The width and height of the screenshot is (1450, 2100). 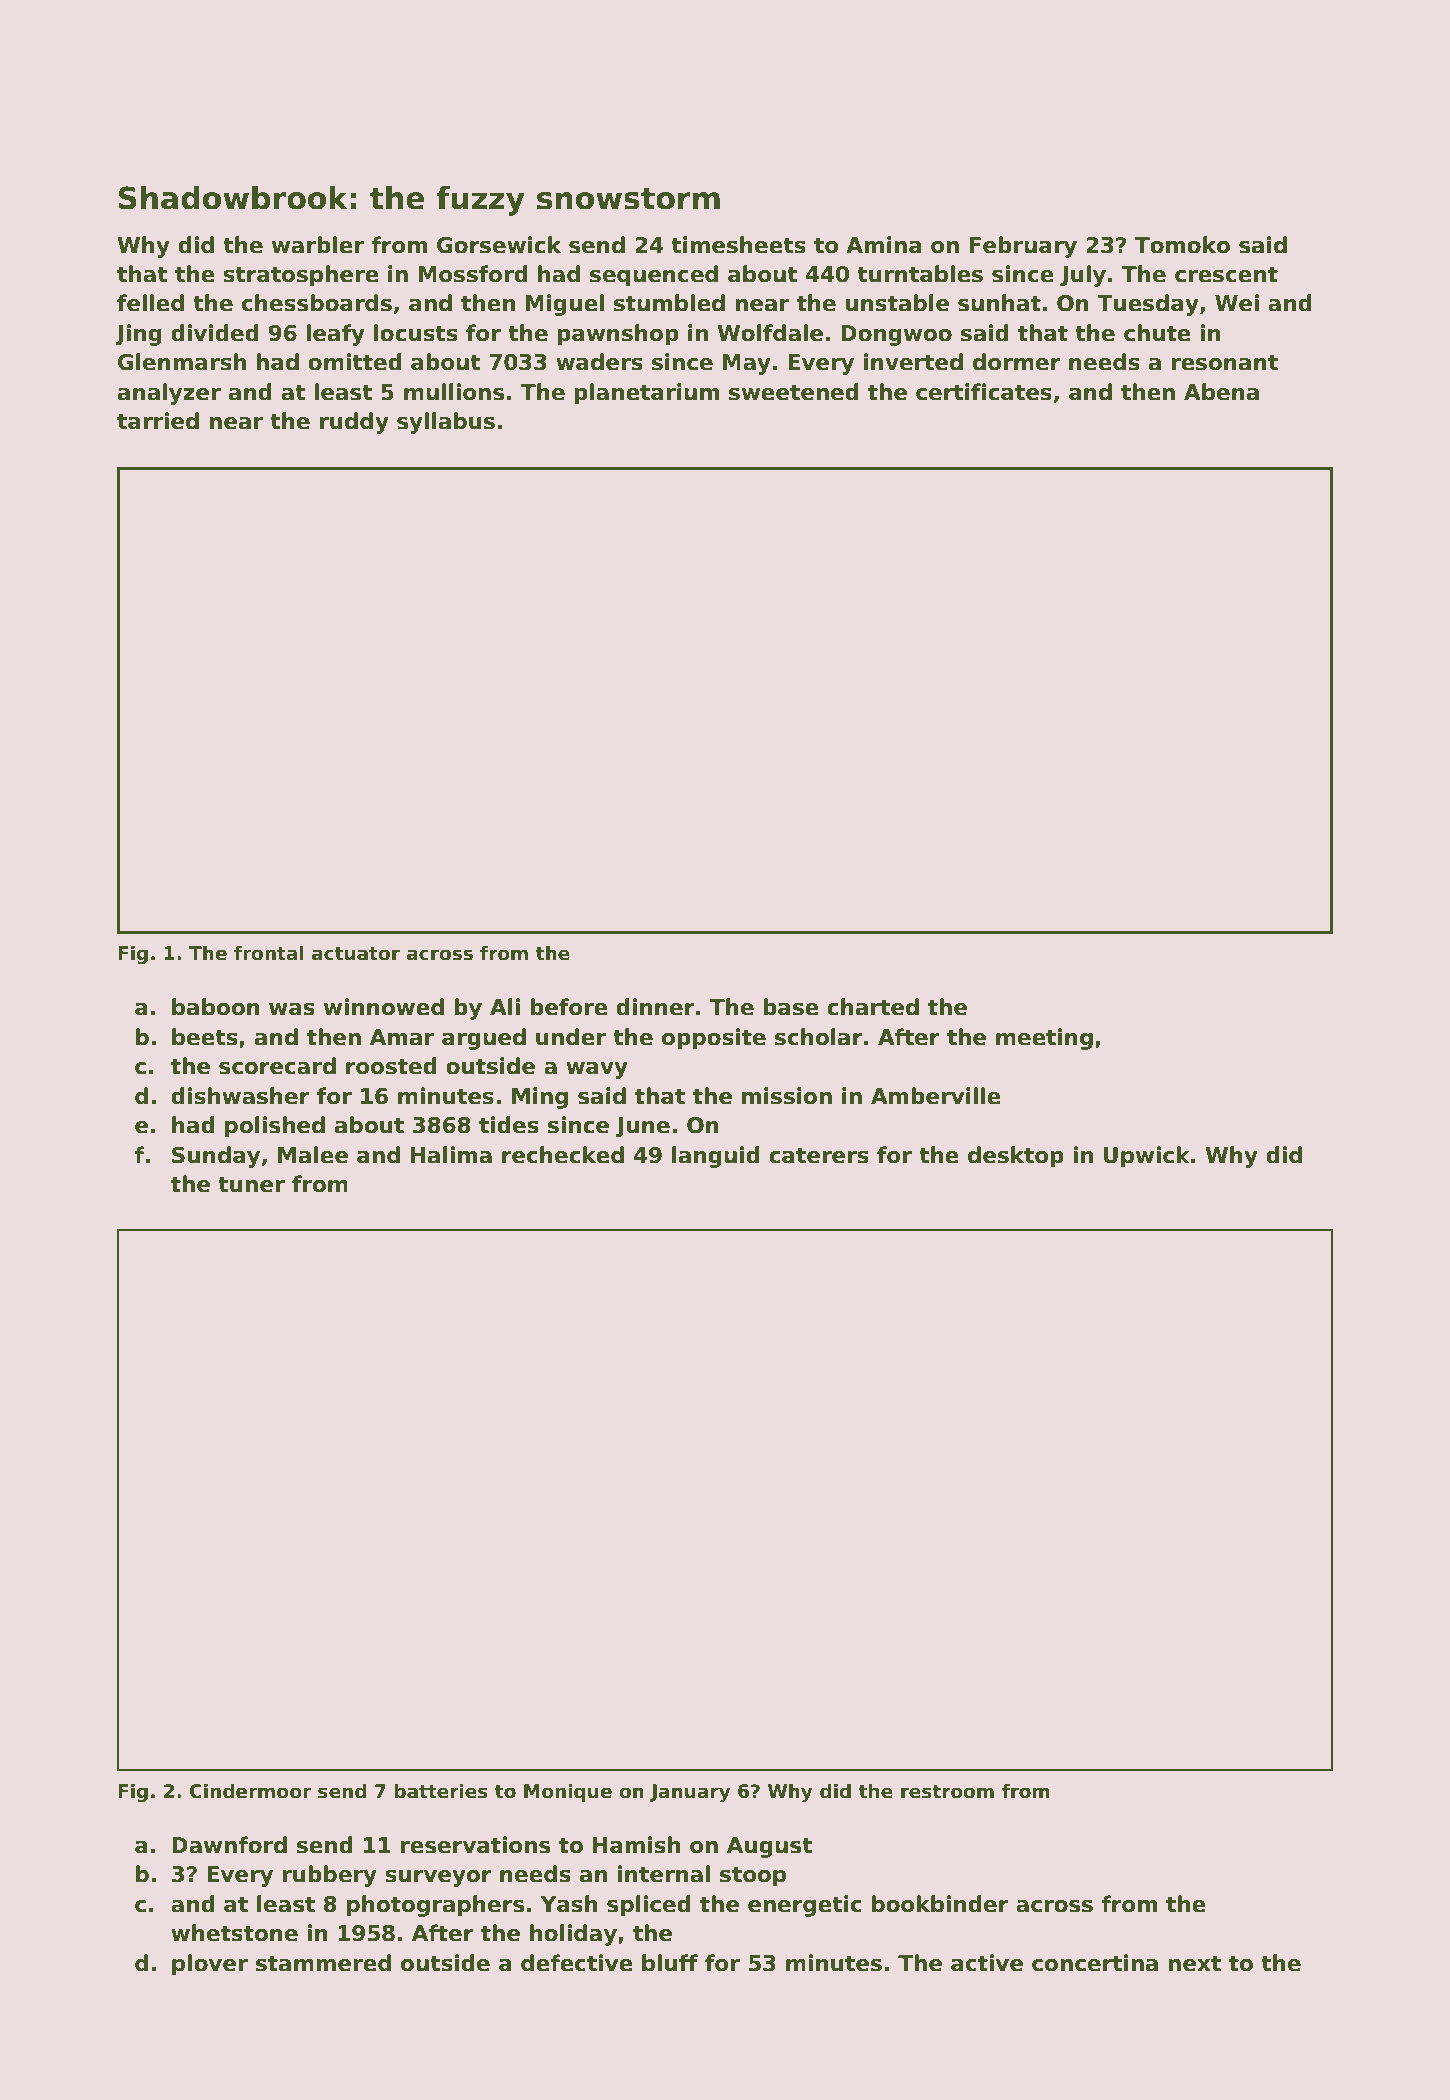 What do you see at coordinates (268, 953) in the screenshot?
I see `frontal` at bounding box center [268, 953].
